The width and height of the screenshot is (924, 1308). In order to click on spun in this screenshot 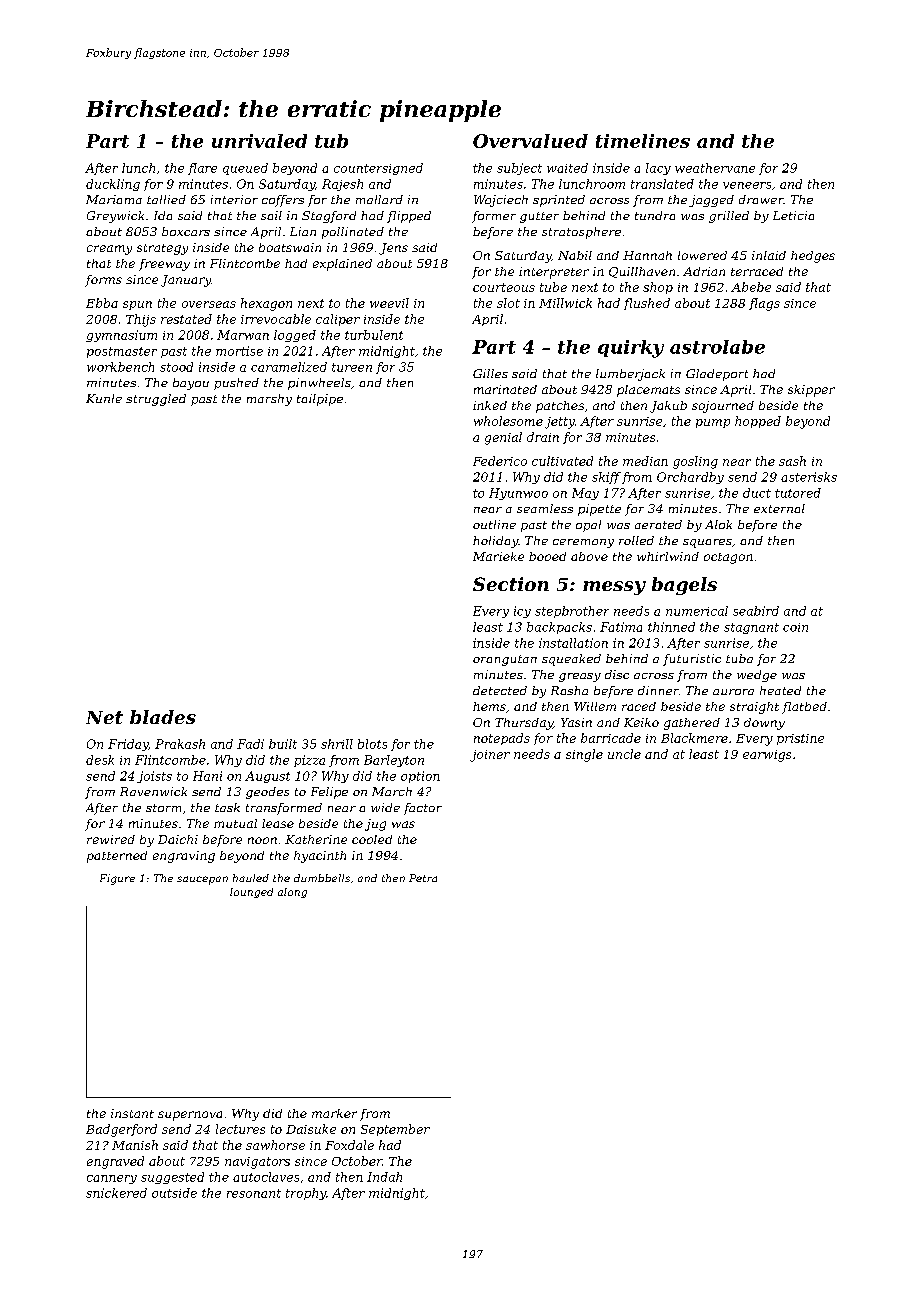, I will do `click(137, 305)`.
